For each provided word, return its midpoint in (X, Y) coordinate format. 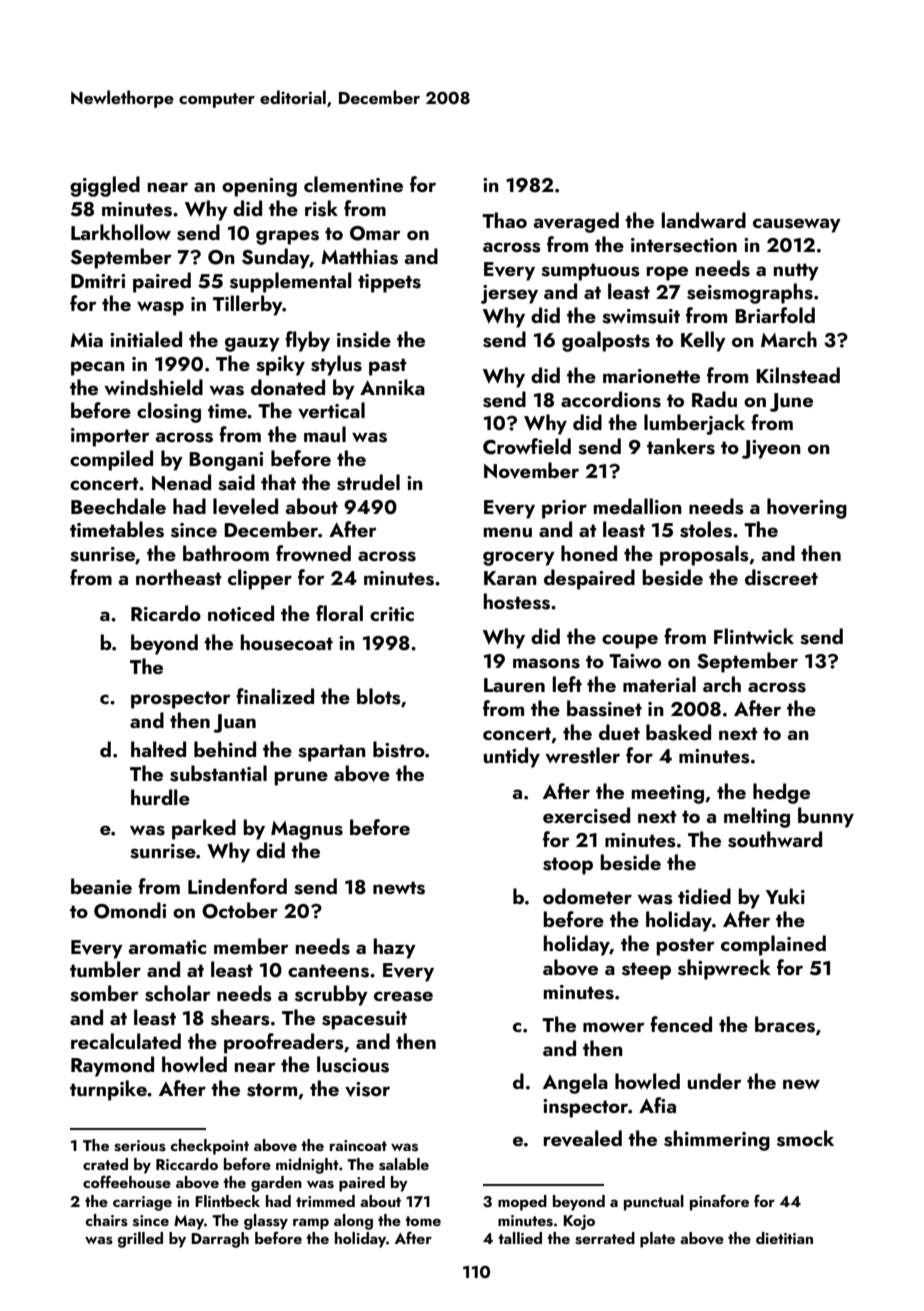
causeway (797, 225)
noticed (241, 613)
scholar (178, 993)
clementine (353, 184)
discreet (781, 577)
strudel (368, 482)
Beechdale (118, 506)
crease (403, 996)
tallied (520, 1238)
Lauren (514, 685)
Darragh (220, 1240)
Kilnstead (798, 375)
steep (646, 971)
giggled (105, 186)
